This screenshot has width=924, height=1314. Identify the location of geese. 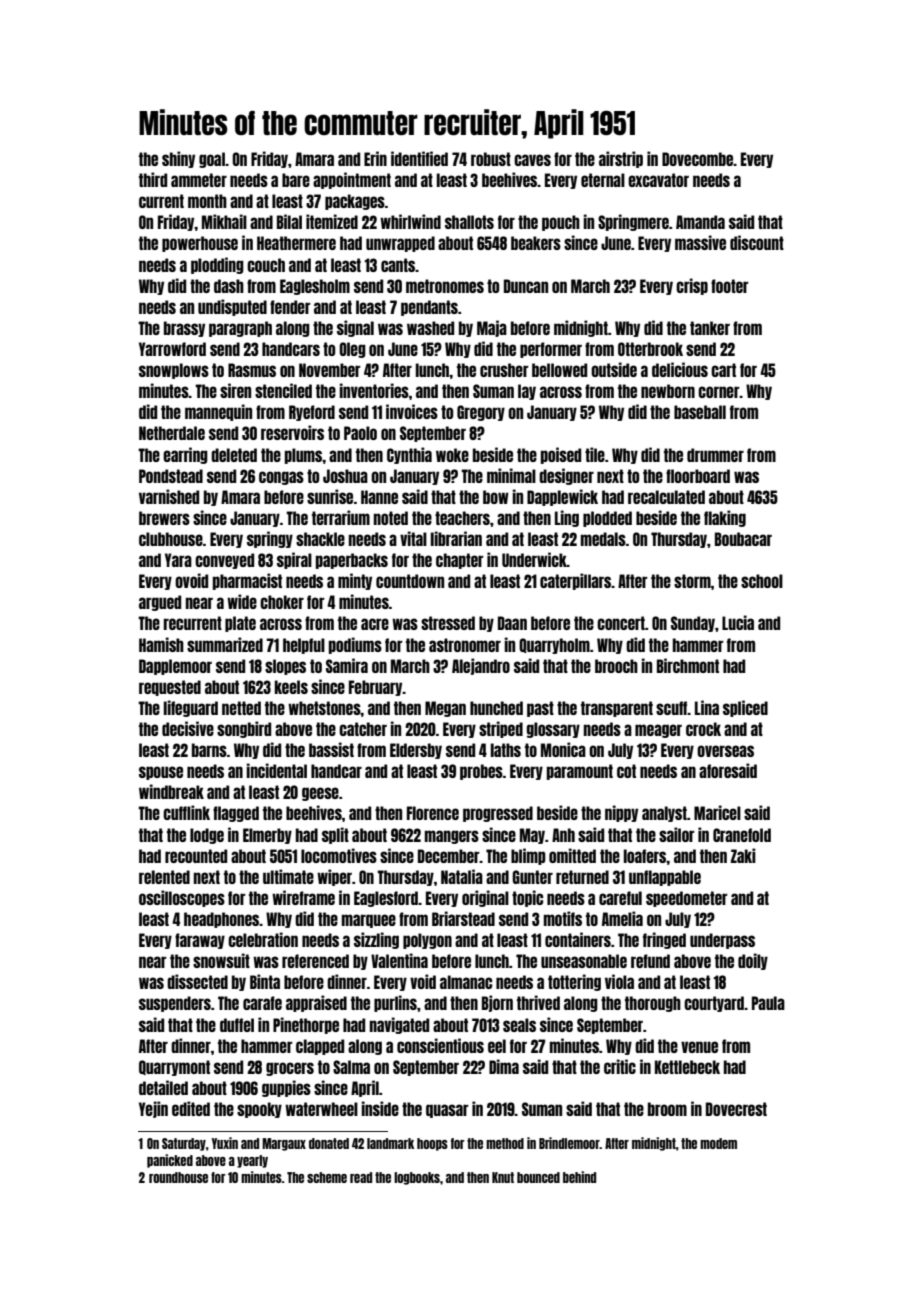
(320, 794).
